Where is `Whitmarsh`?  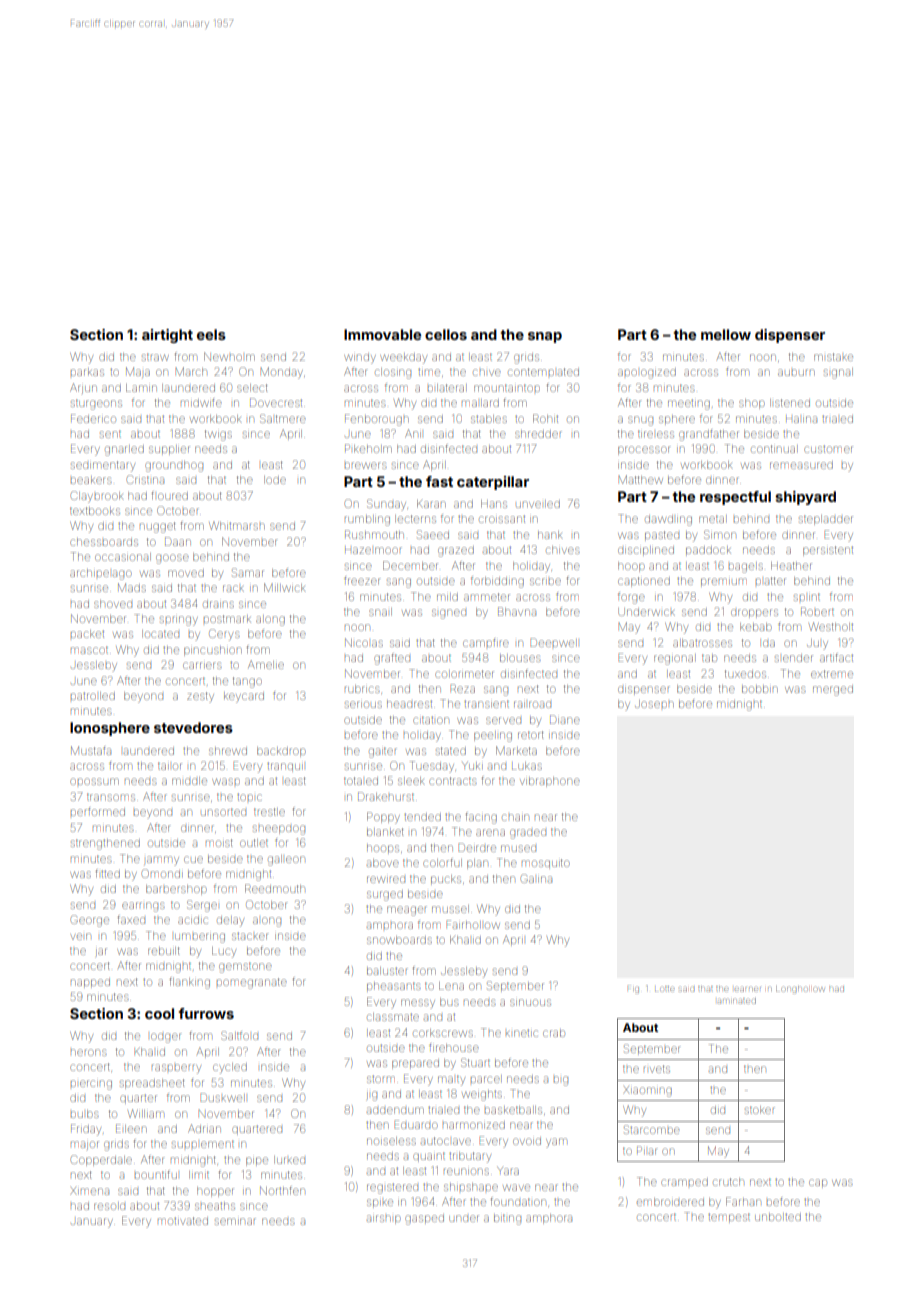
Whitmarsh is located at coordinates (237, 525).
